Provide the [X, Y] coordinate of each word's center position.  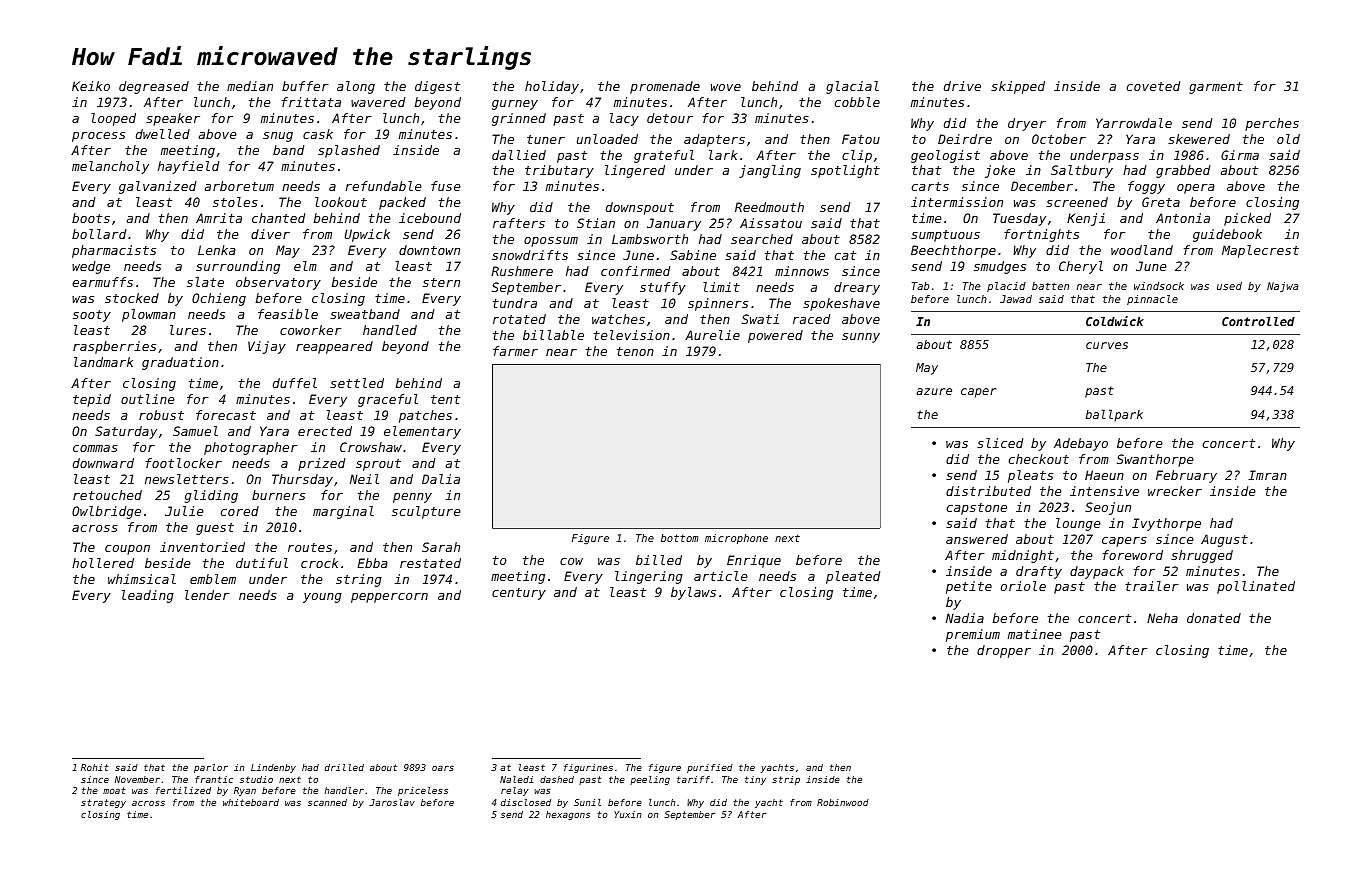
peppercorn [389, 598]
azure [934, 391]
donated [1214, 618]
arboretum [239, 186]
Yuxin [627, 814]
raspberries [114, 347]
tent [445, 399]
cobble [857, 102]
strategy [103, 803]
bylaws [693, 593]
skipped [1018, 87]
